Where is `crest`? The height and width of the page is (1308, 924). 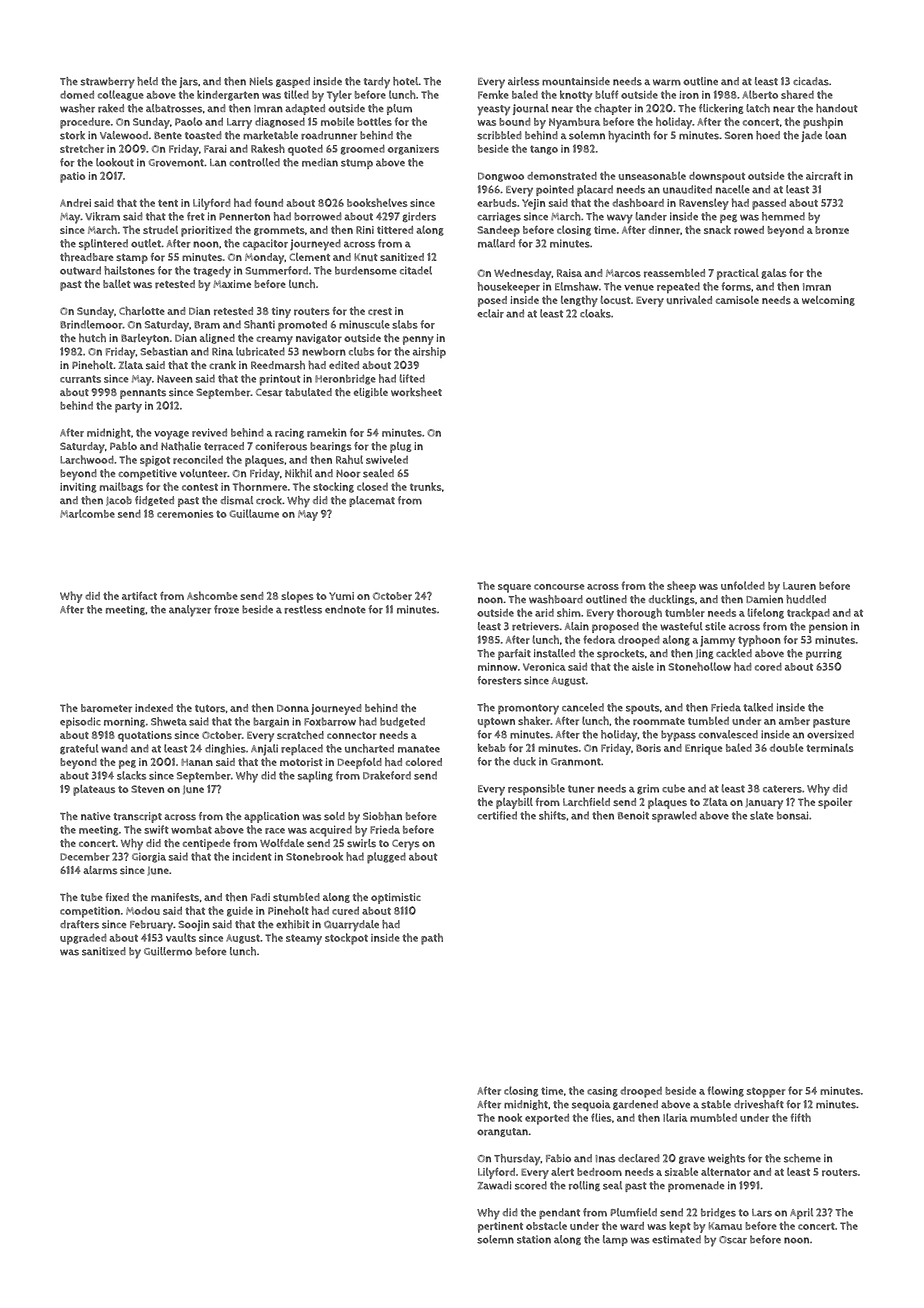 crest is located at coordinates (380, 312).
